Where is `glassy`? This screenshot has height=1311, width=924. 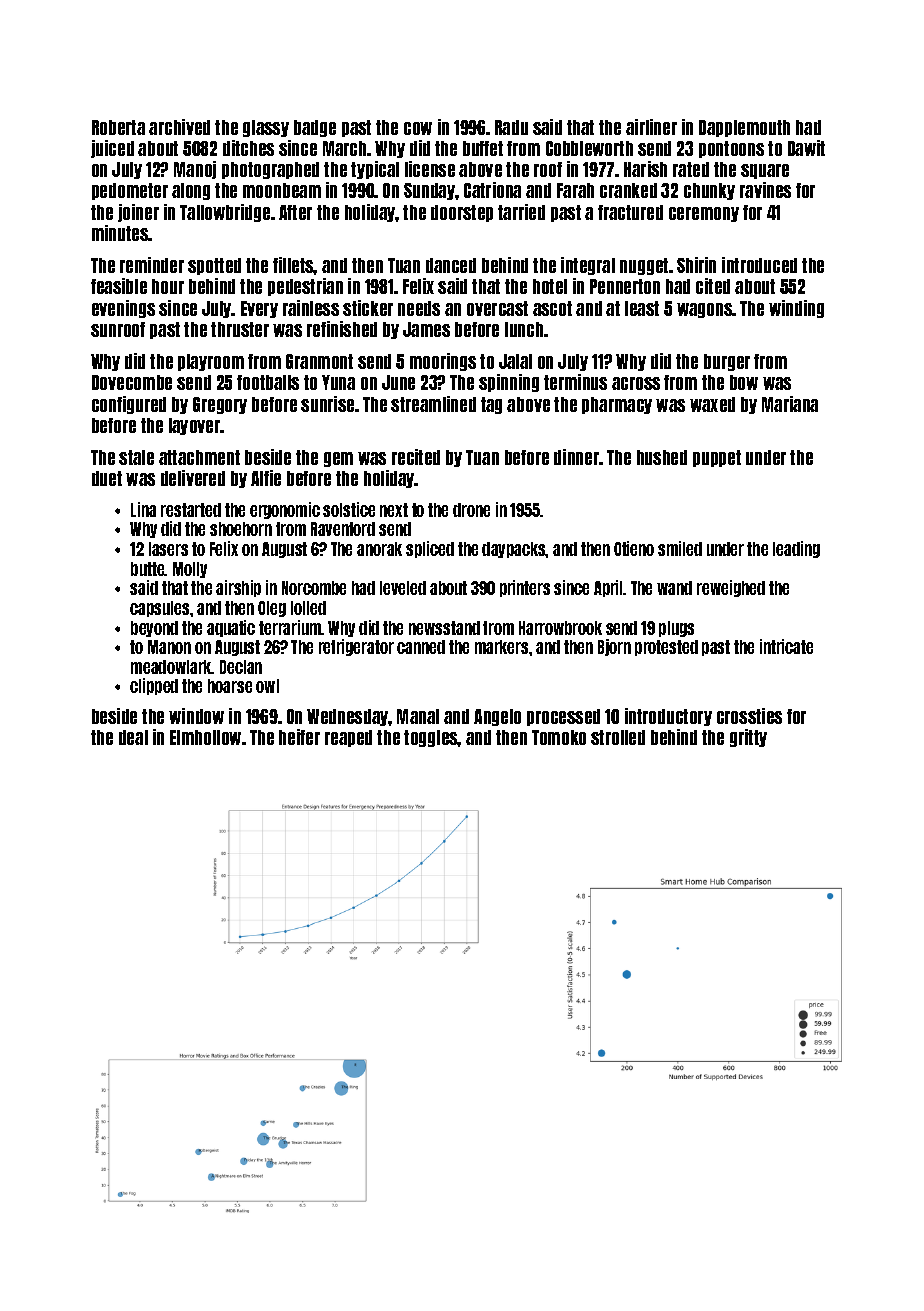 glassy is located at coordinates (266, 128).
